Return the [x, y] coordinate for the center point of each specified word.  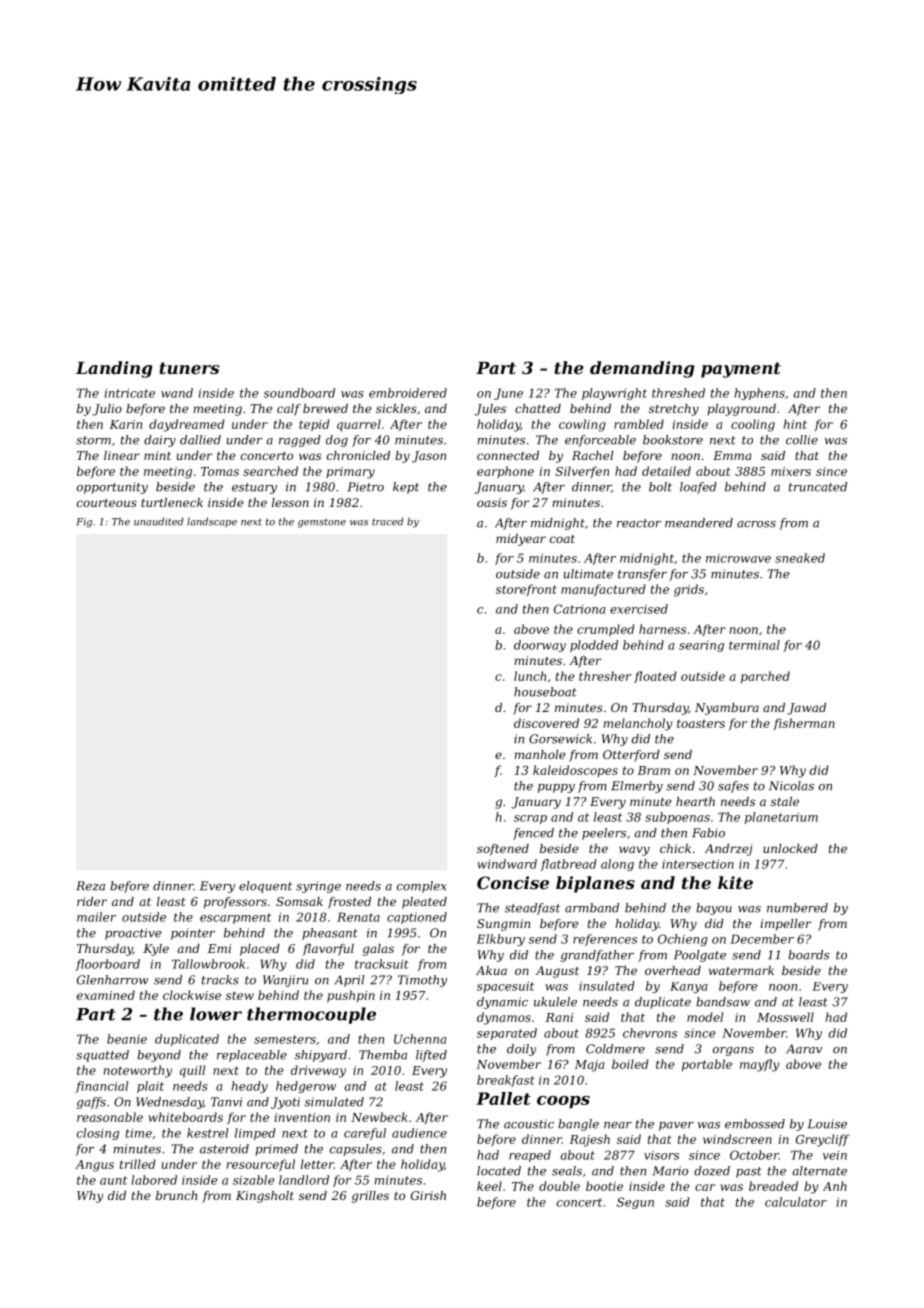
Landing [114, 369]
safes [733, 787]
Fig [84, 523]
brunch [176, 1195]
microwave [738, 558]
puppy [556, 788]
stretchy [674, 410]
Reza [90, 886]
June [508, 394]
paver [676, 1126]
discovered [546, 723]
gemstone [322, 523]
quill [192, 1071]
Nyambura [727, 709]
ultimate [588, 574]
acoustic [529, 1124]
